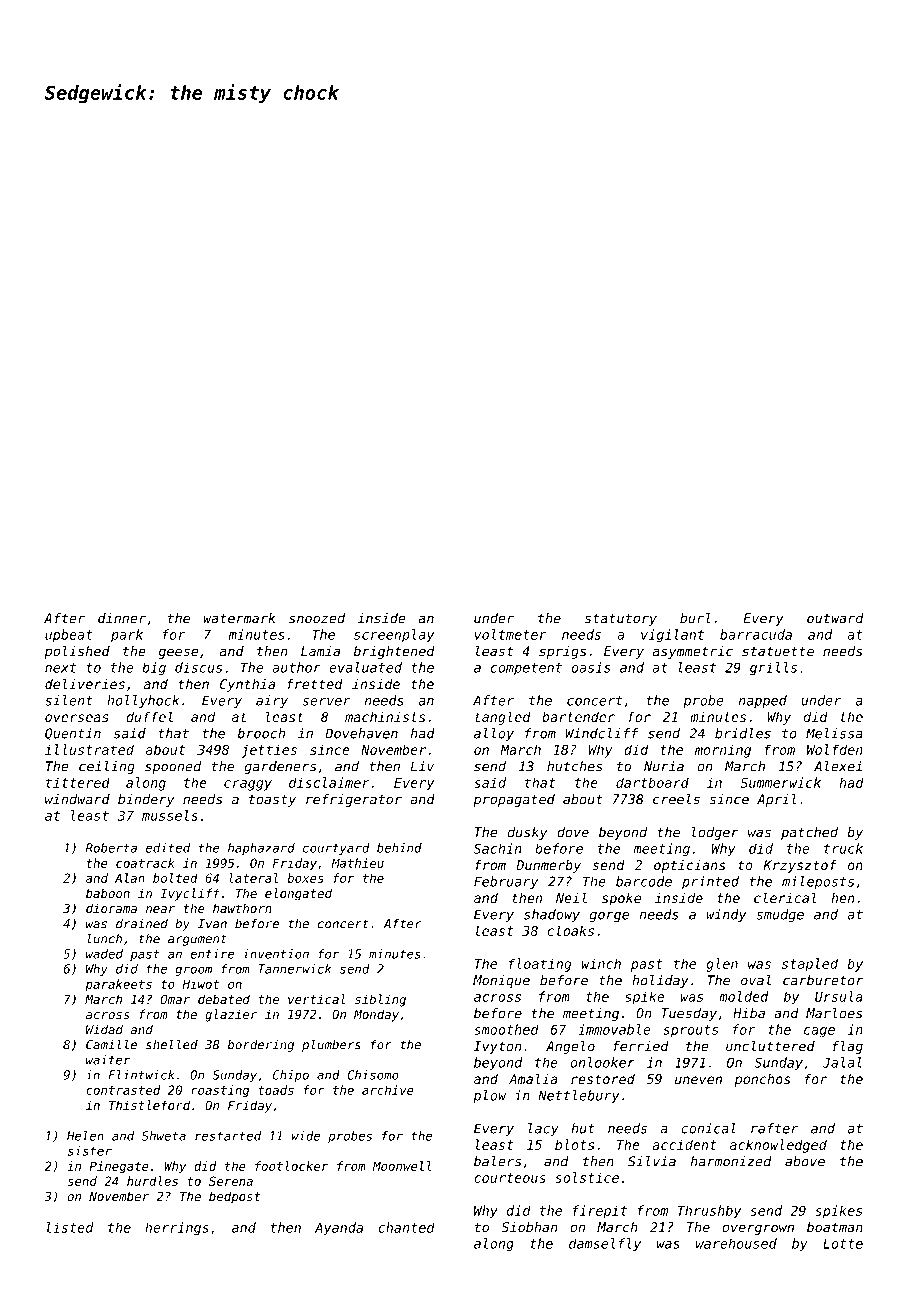  Describe the element at coordinates (695, 618) in the screenshot. I see `burl` at that location.
